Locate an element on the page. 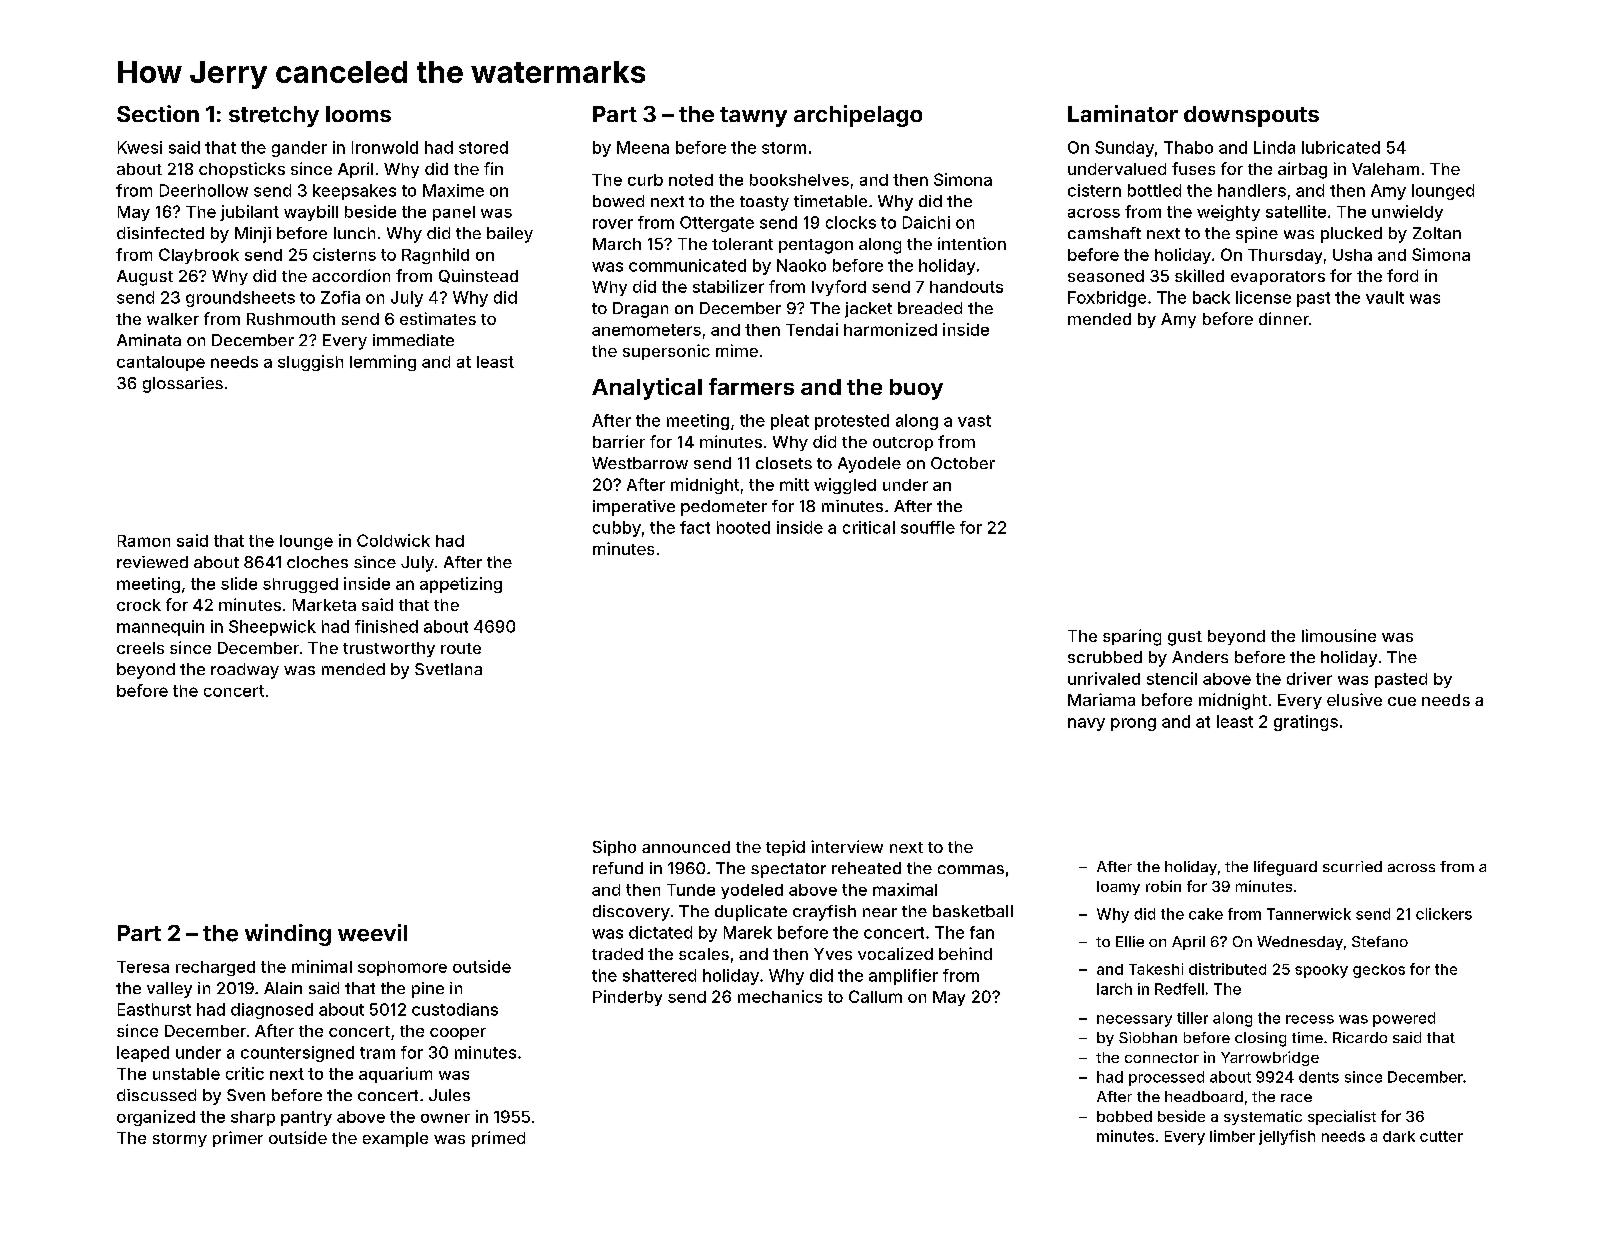  Section is located at coordinates (158, 113).
